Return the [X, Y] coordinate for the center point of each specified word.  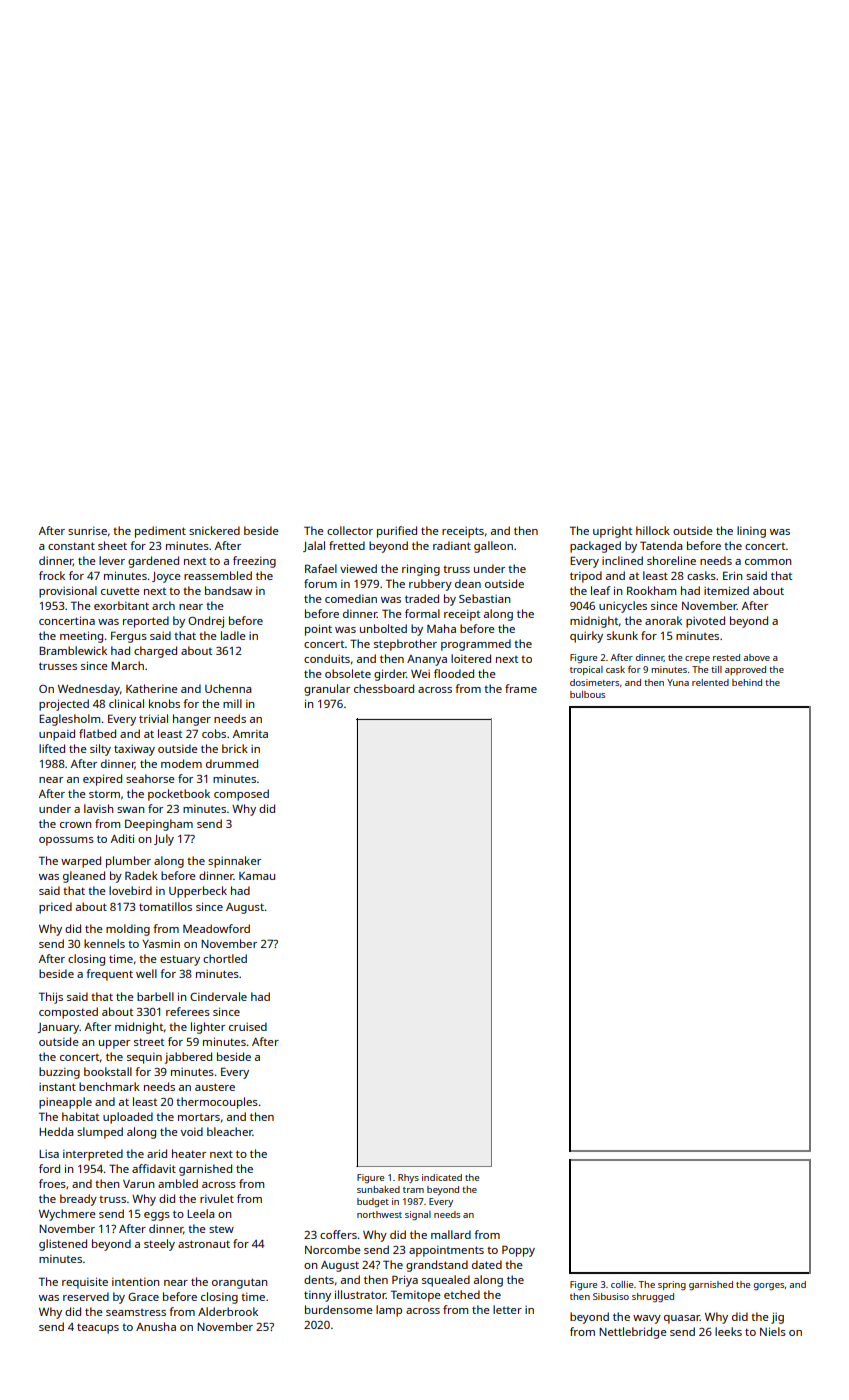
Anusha [156, 1326]
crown [75, 825]
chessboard [384, 688]
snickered [214, 530]
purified [397, 532]
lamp [389, 1311]
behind [747, 682]
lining [751, 532]
